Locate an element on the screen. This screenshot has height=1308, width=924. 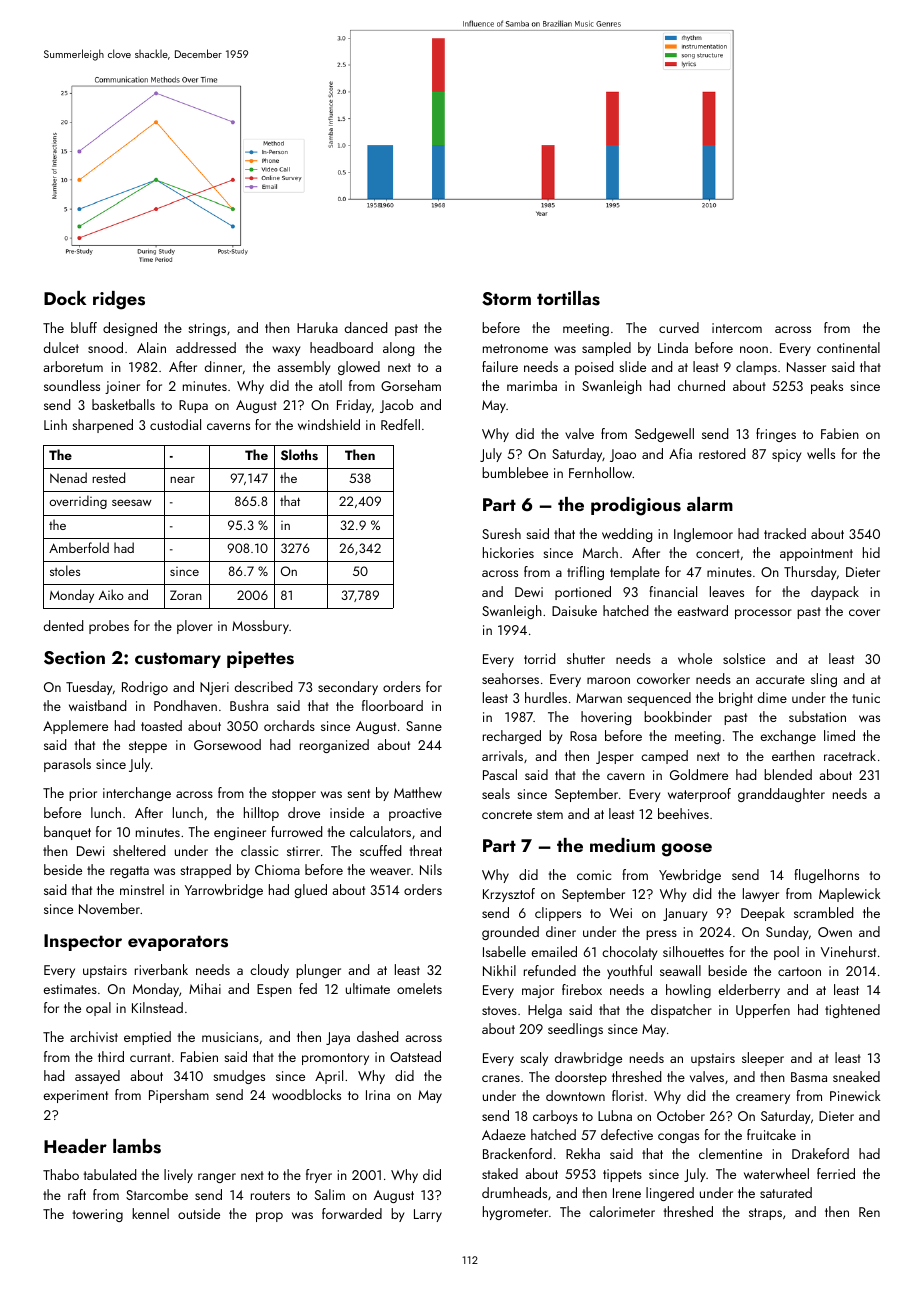
tracked is located at coordinates (785, 533).
